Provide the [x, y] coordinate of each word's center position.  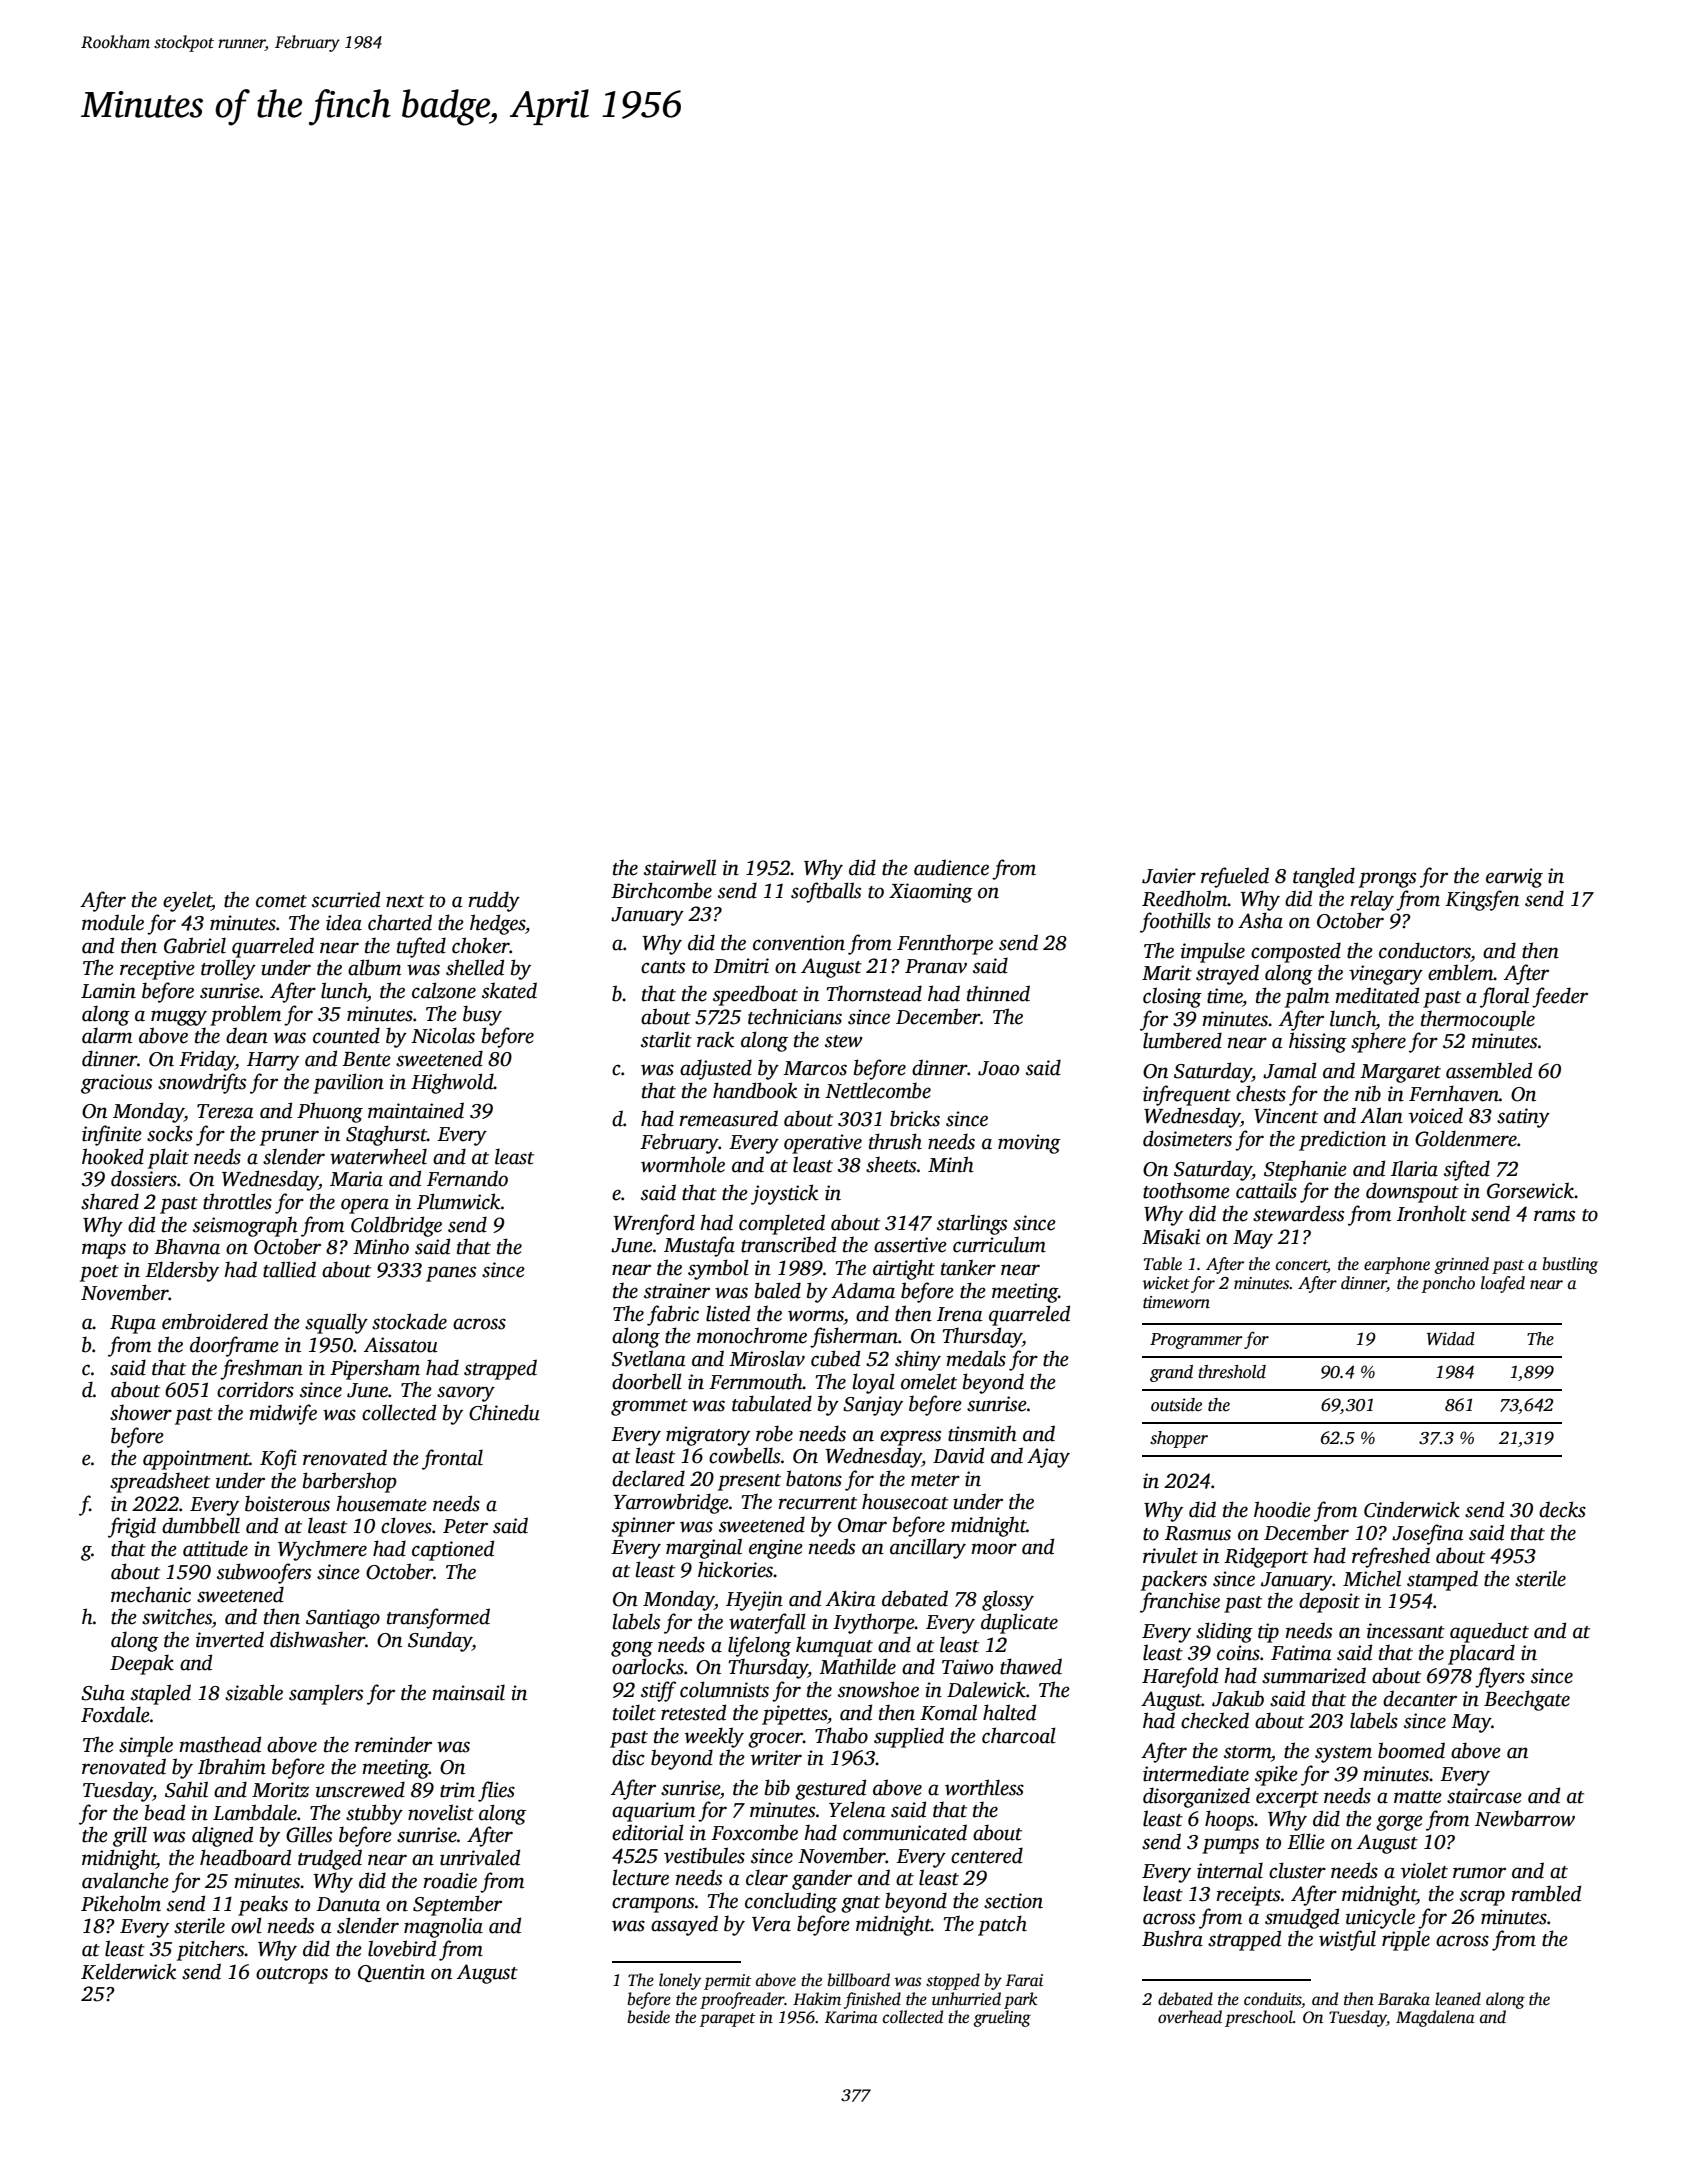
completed [782, 1224]
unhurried [966, 1999]
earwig [1514, 878]
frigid [132, 1527]
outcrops [292, 1975]
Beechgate [1527, 1700]
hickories [736, 1569]
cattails [1266, 1190]
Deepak [142, 1664]
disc [628, 1757]
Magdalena [1435, 2018]
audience [951, 867]
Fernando [467, 1178]
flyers [1500, 1677]
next [405, 901]
